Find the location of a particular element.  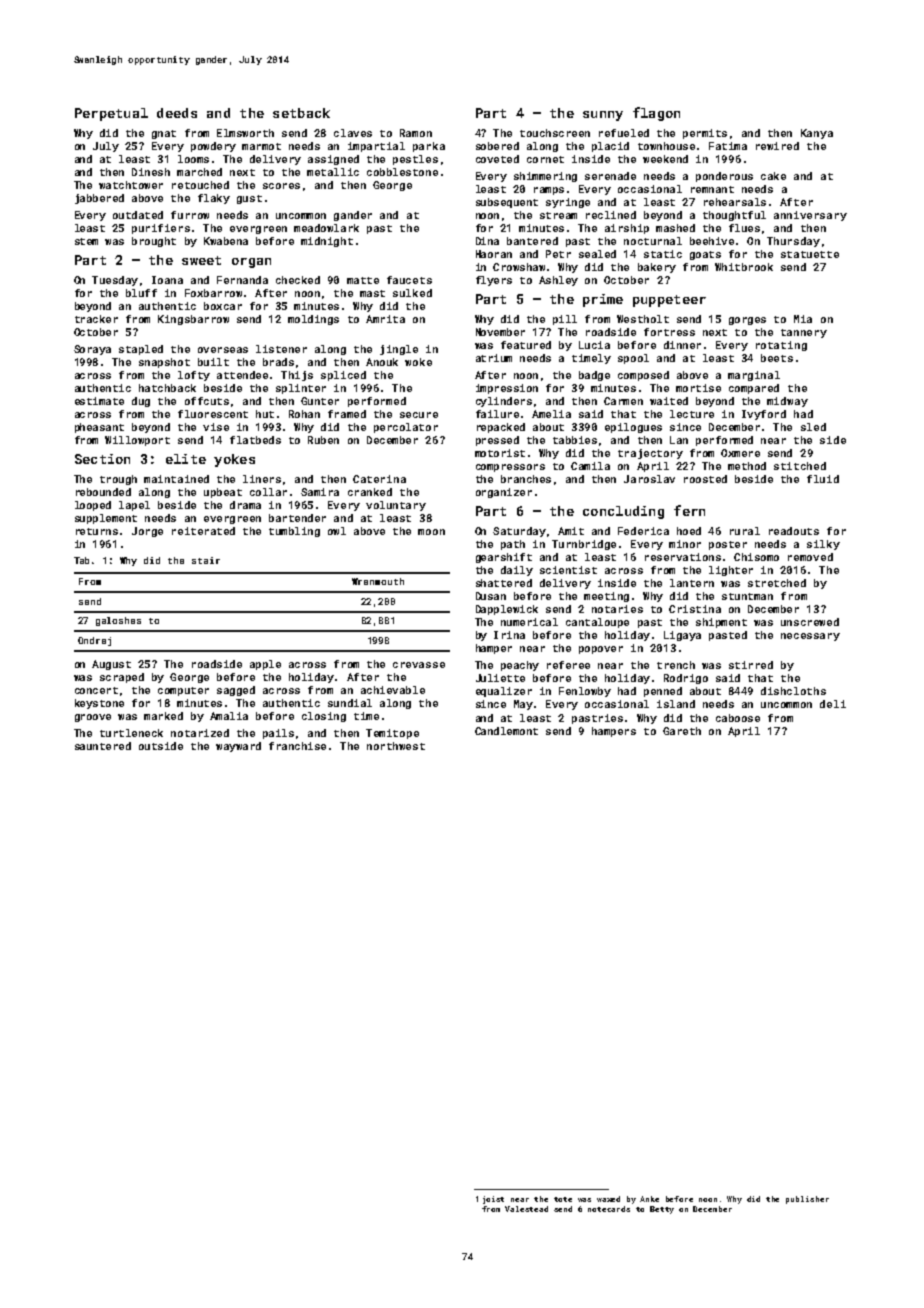

cobblestone is located at coordinates (402, 172).
